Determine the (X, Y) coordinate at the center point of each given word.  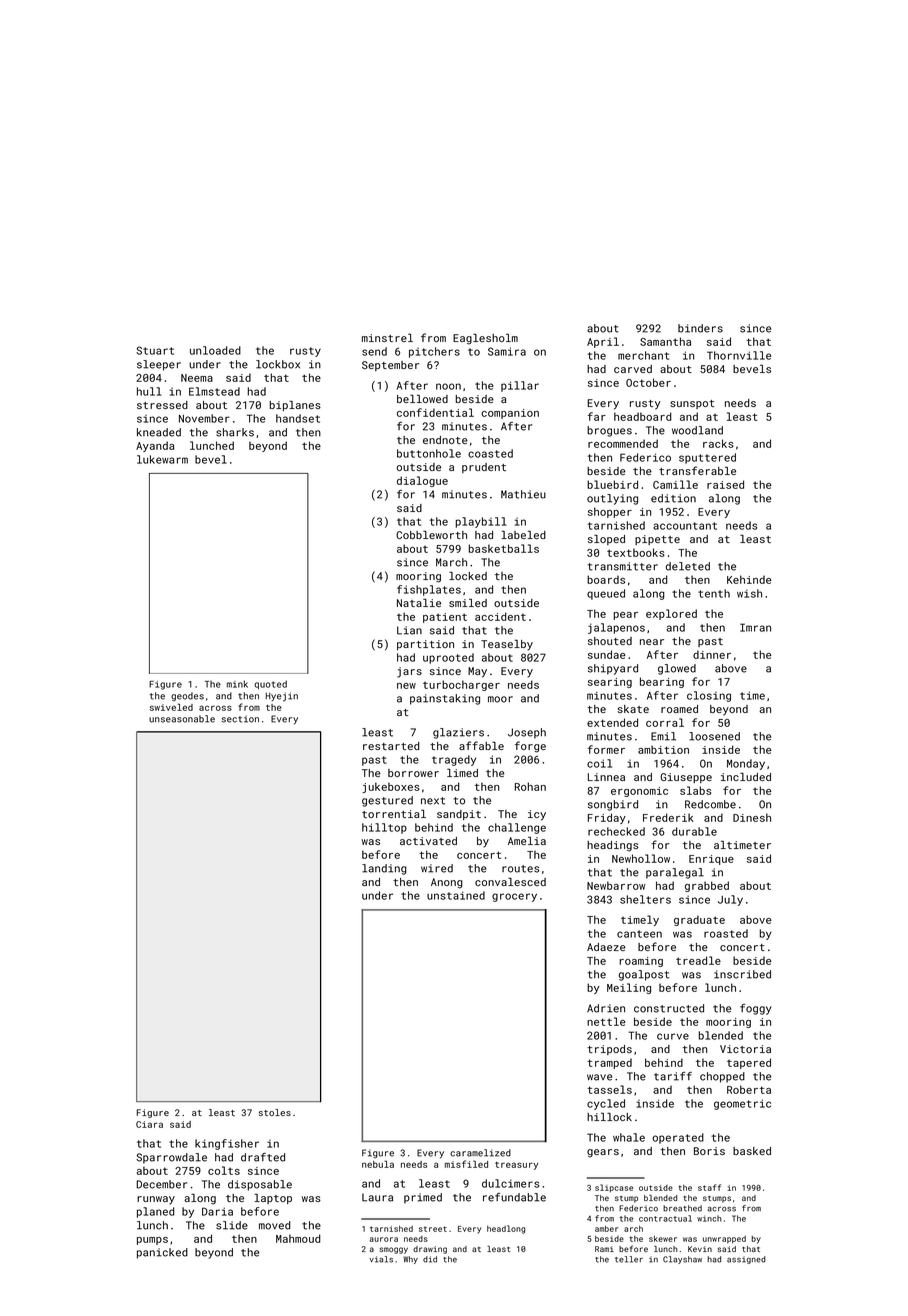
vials (381, 1259)
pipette (657, 540)
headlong (506, 1229)
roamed (679, 709)
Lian (409, 630)
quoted (270, 685)
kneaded (159, 432)
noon (448, 386)
